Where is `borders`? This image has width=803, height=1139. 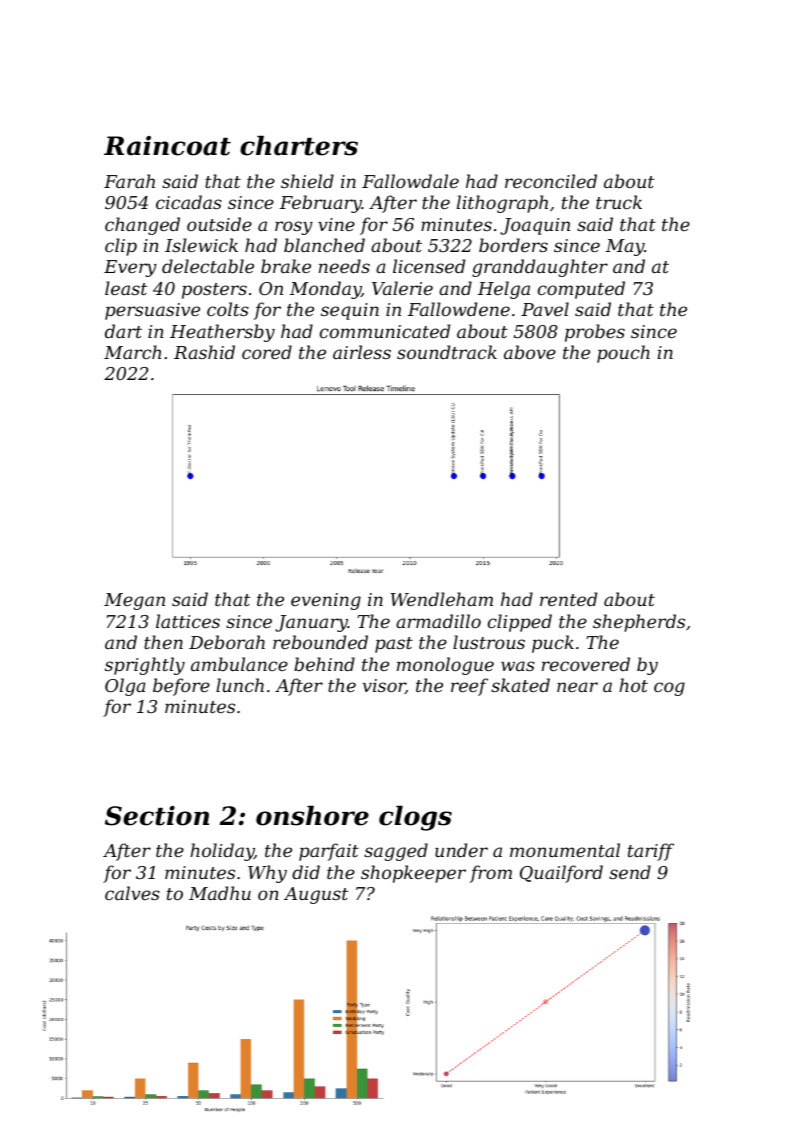
borders is located at coordinates (513, 245).
